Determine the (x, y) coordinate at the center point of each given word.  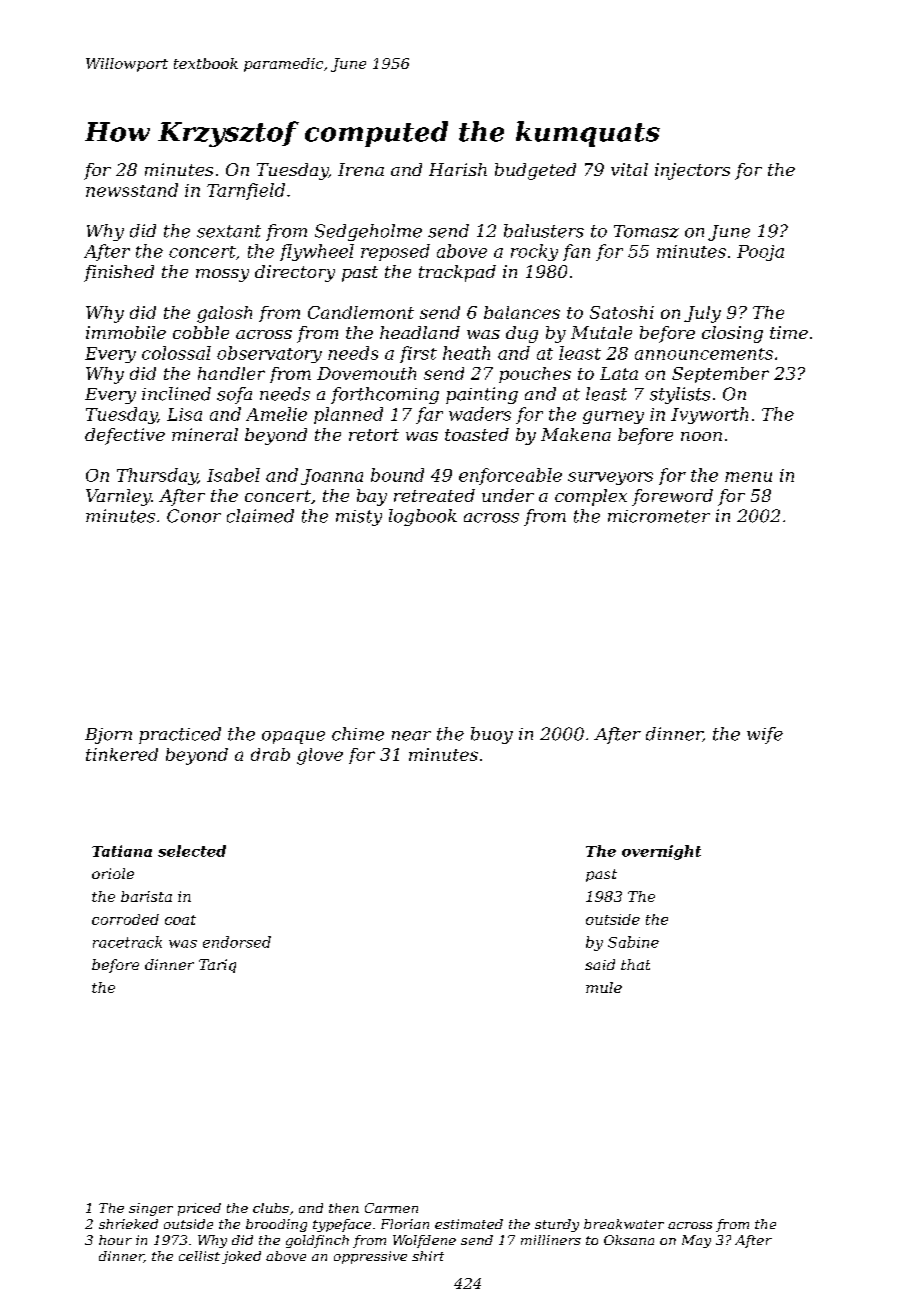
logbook (423, 517)
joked (241, 1257)
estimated (469, 1224)
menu (748, 477)
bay (372, 497)
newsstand (132, 190)
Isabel (233, 475)
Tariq (217, 966)
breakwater (624, 1224)
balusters (544, 231)
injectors (692, 171)
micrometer (659, 516)
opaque (293, 737)
